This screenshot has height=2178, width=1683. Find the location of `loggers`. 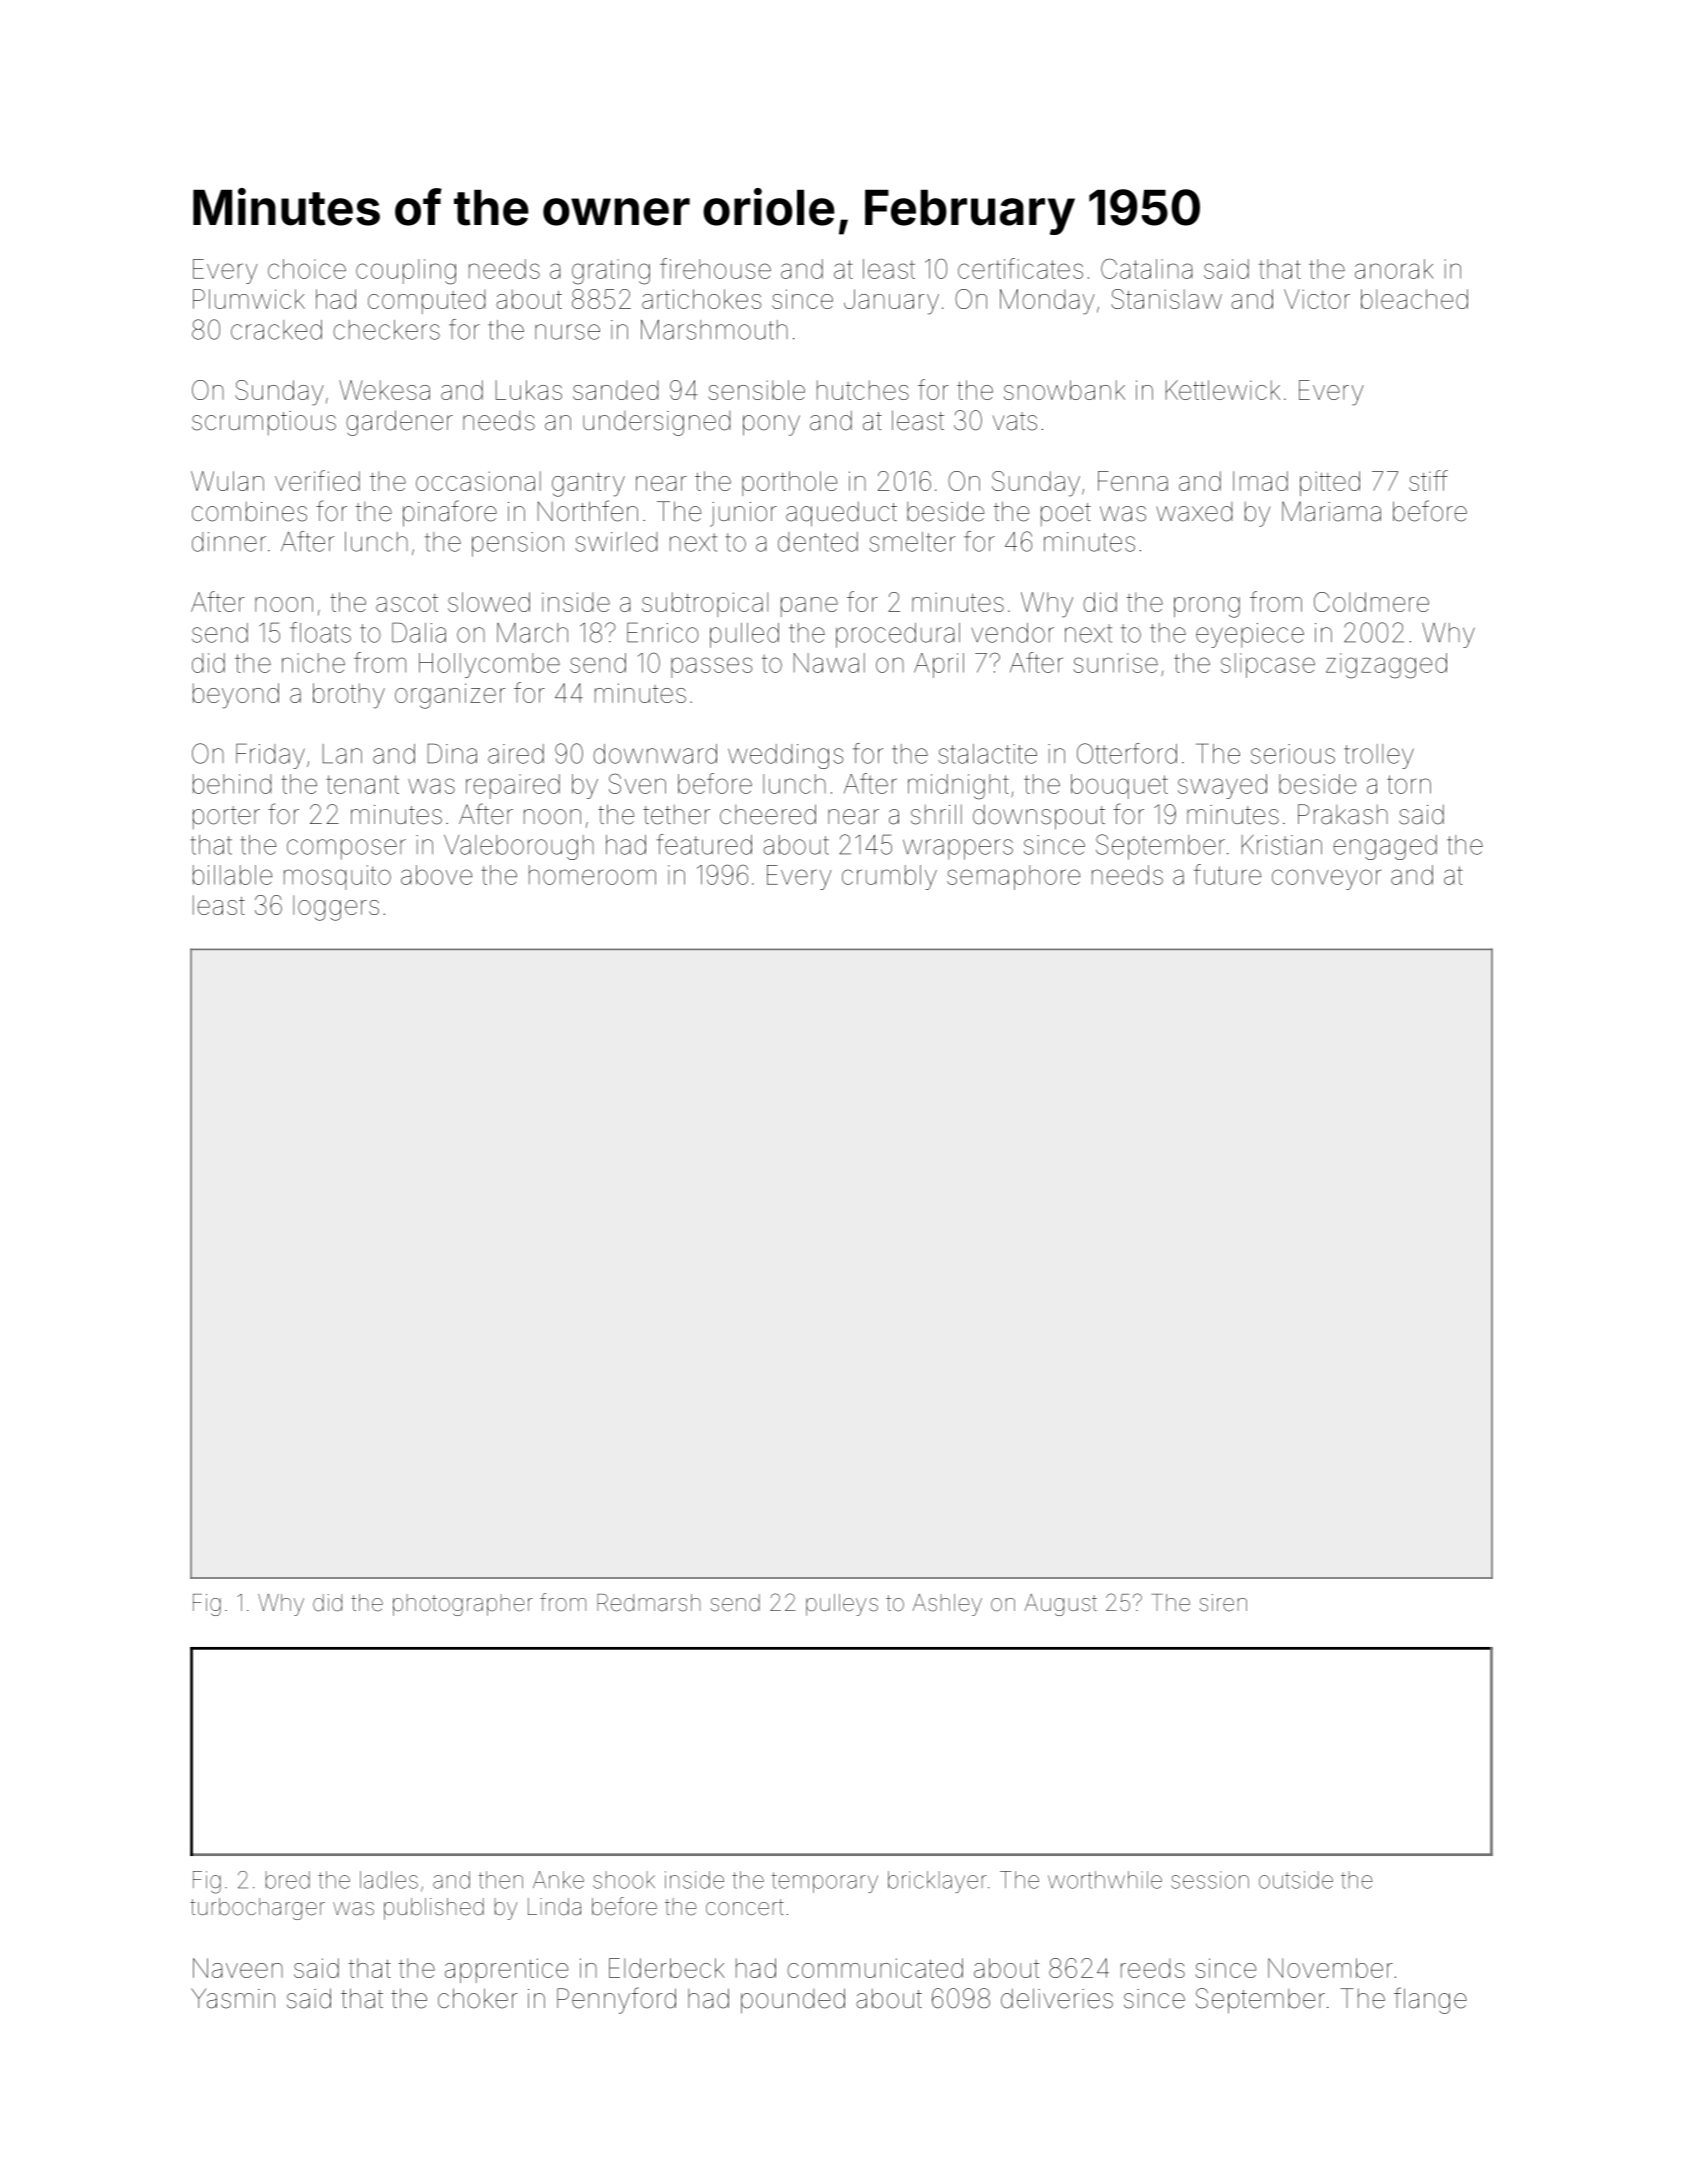

loggers is located at coordinates (336, 908).
